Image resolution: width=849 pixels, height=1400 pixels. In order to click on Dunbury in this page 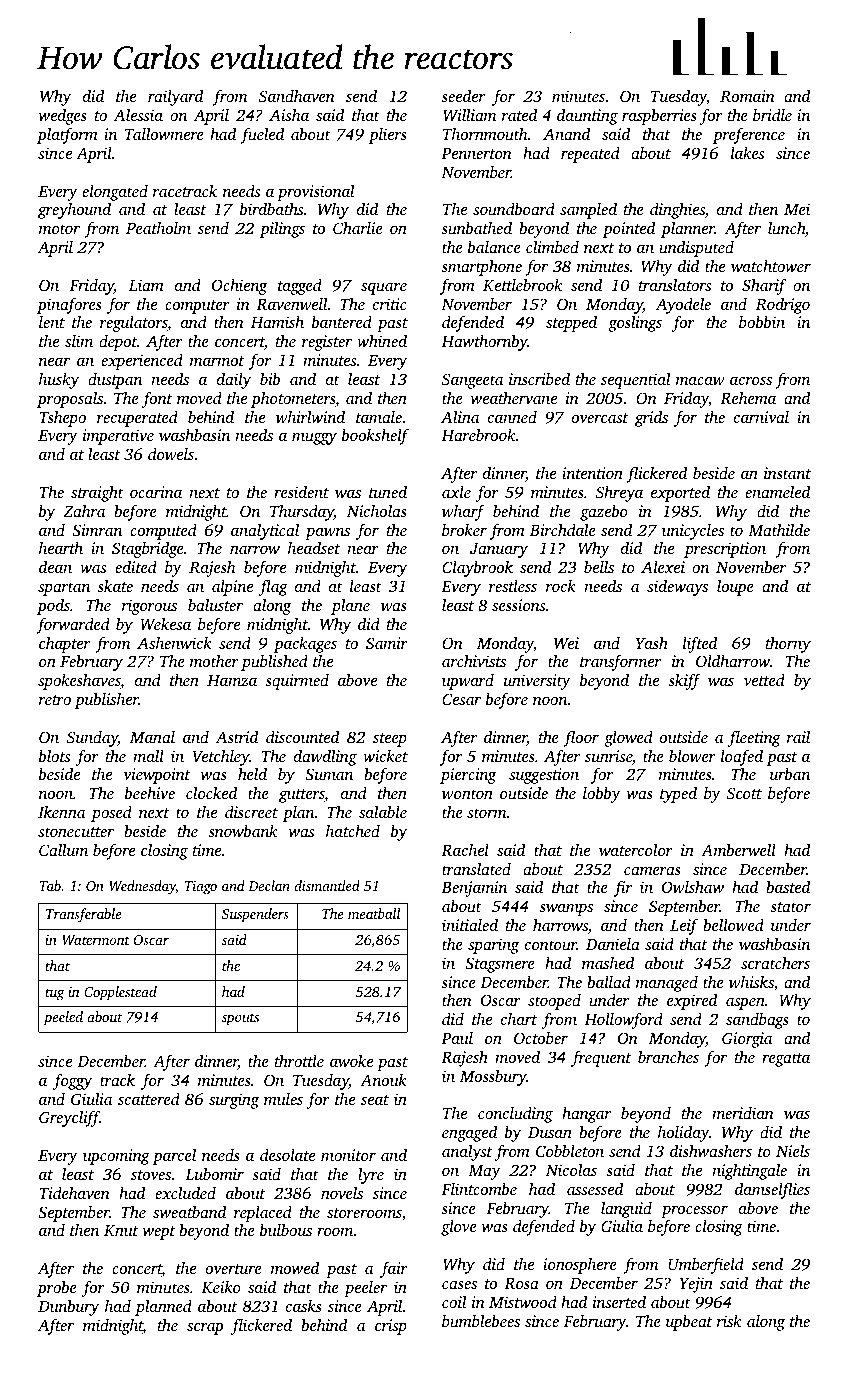, I will do `click(68, 1308)`.
